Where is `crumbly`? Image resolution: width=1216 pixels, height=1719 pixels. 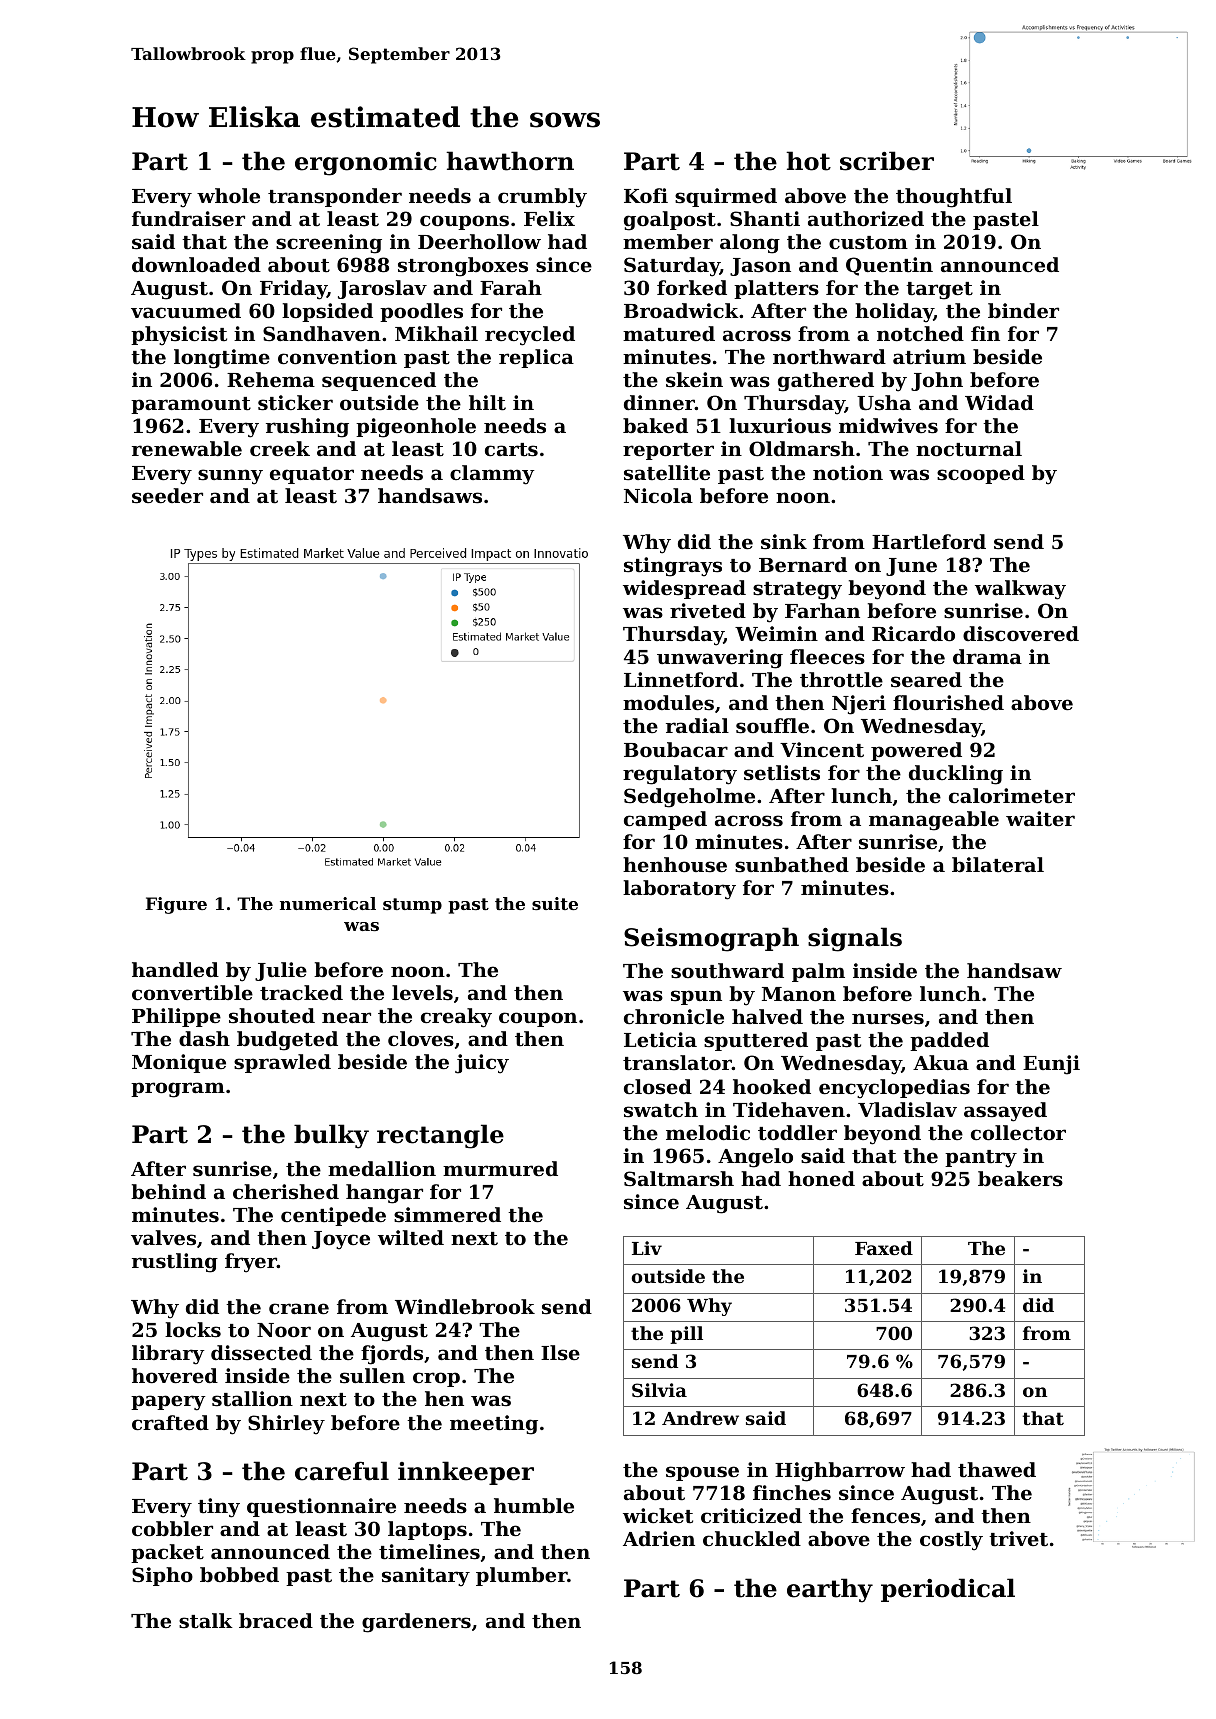 crumbly is located at coordinates (542, 198).
